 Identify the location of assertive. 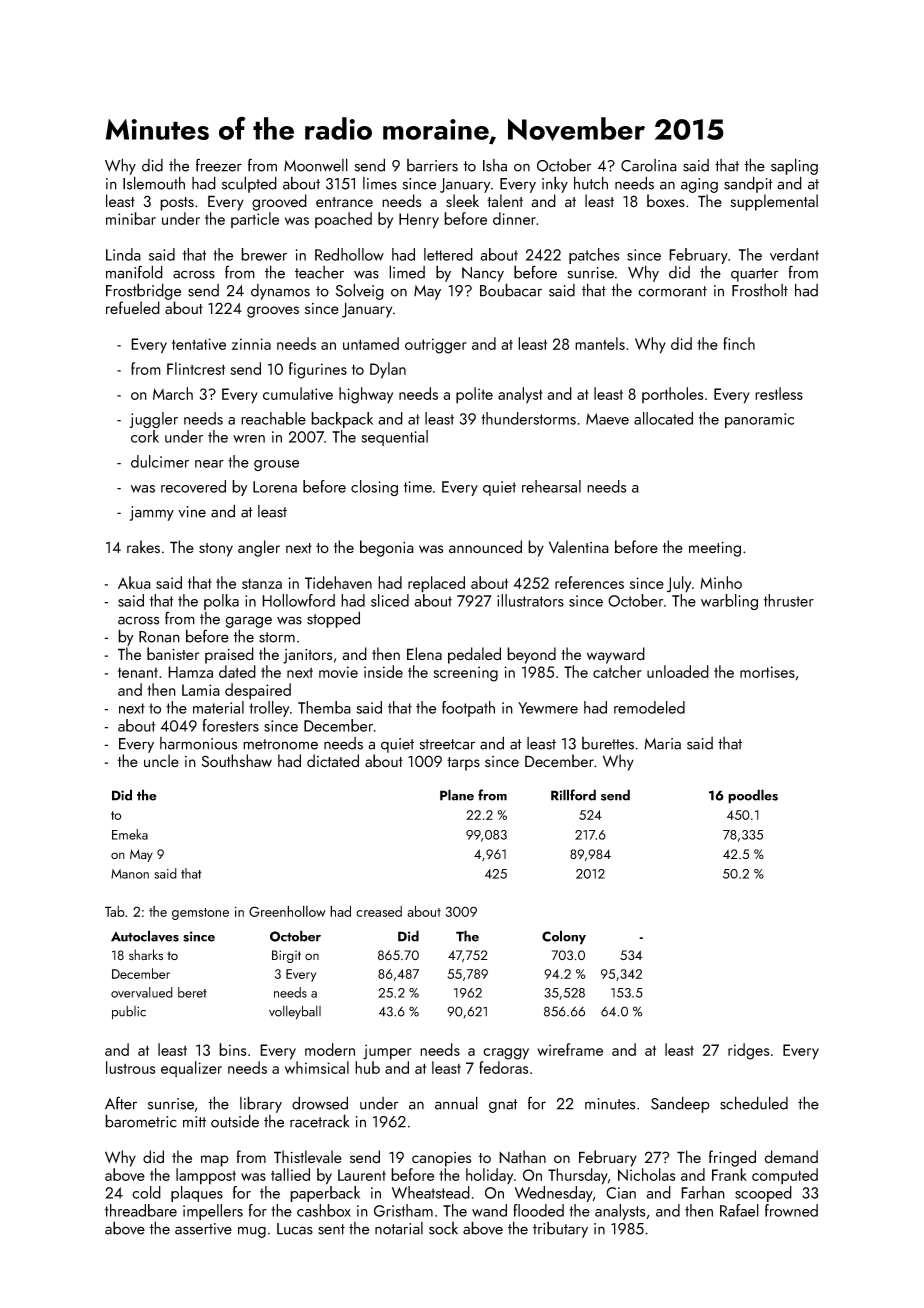
(203, 1229).
